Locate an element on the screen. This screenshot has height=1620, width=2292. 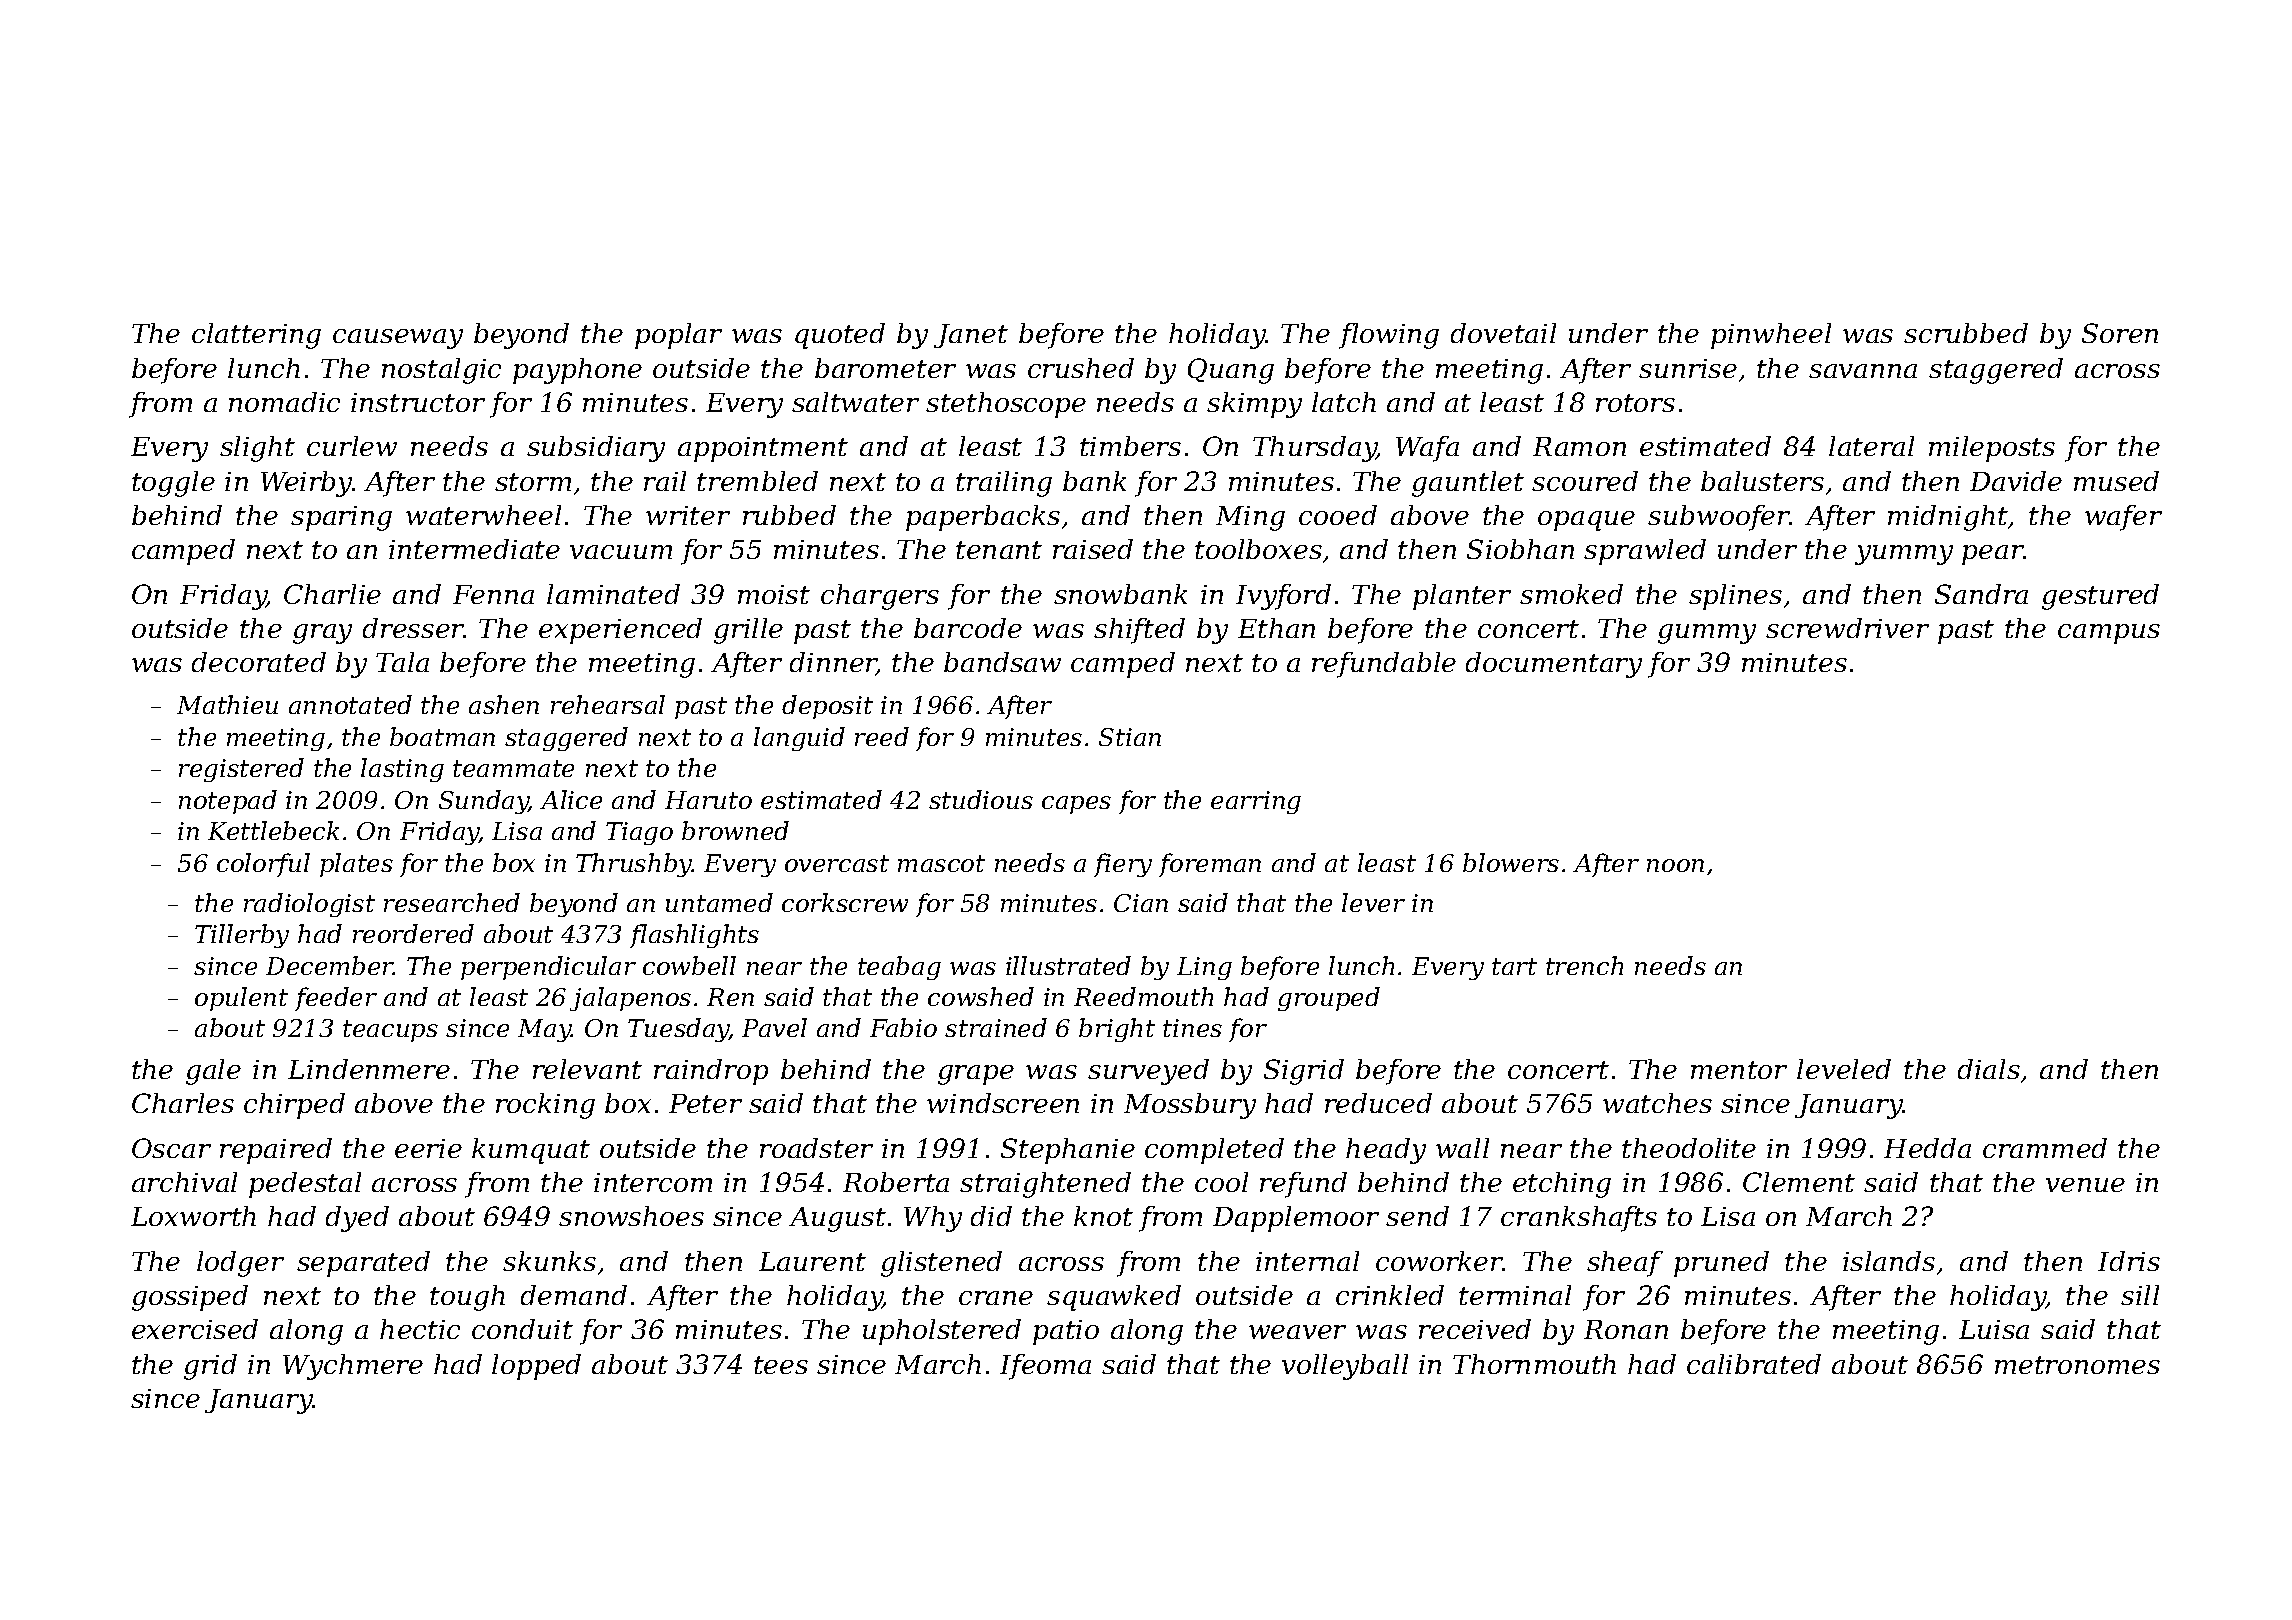
toggle is located at coordinates (173, 484).
